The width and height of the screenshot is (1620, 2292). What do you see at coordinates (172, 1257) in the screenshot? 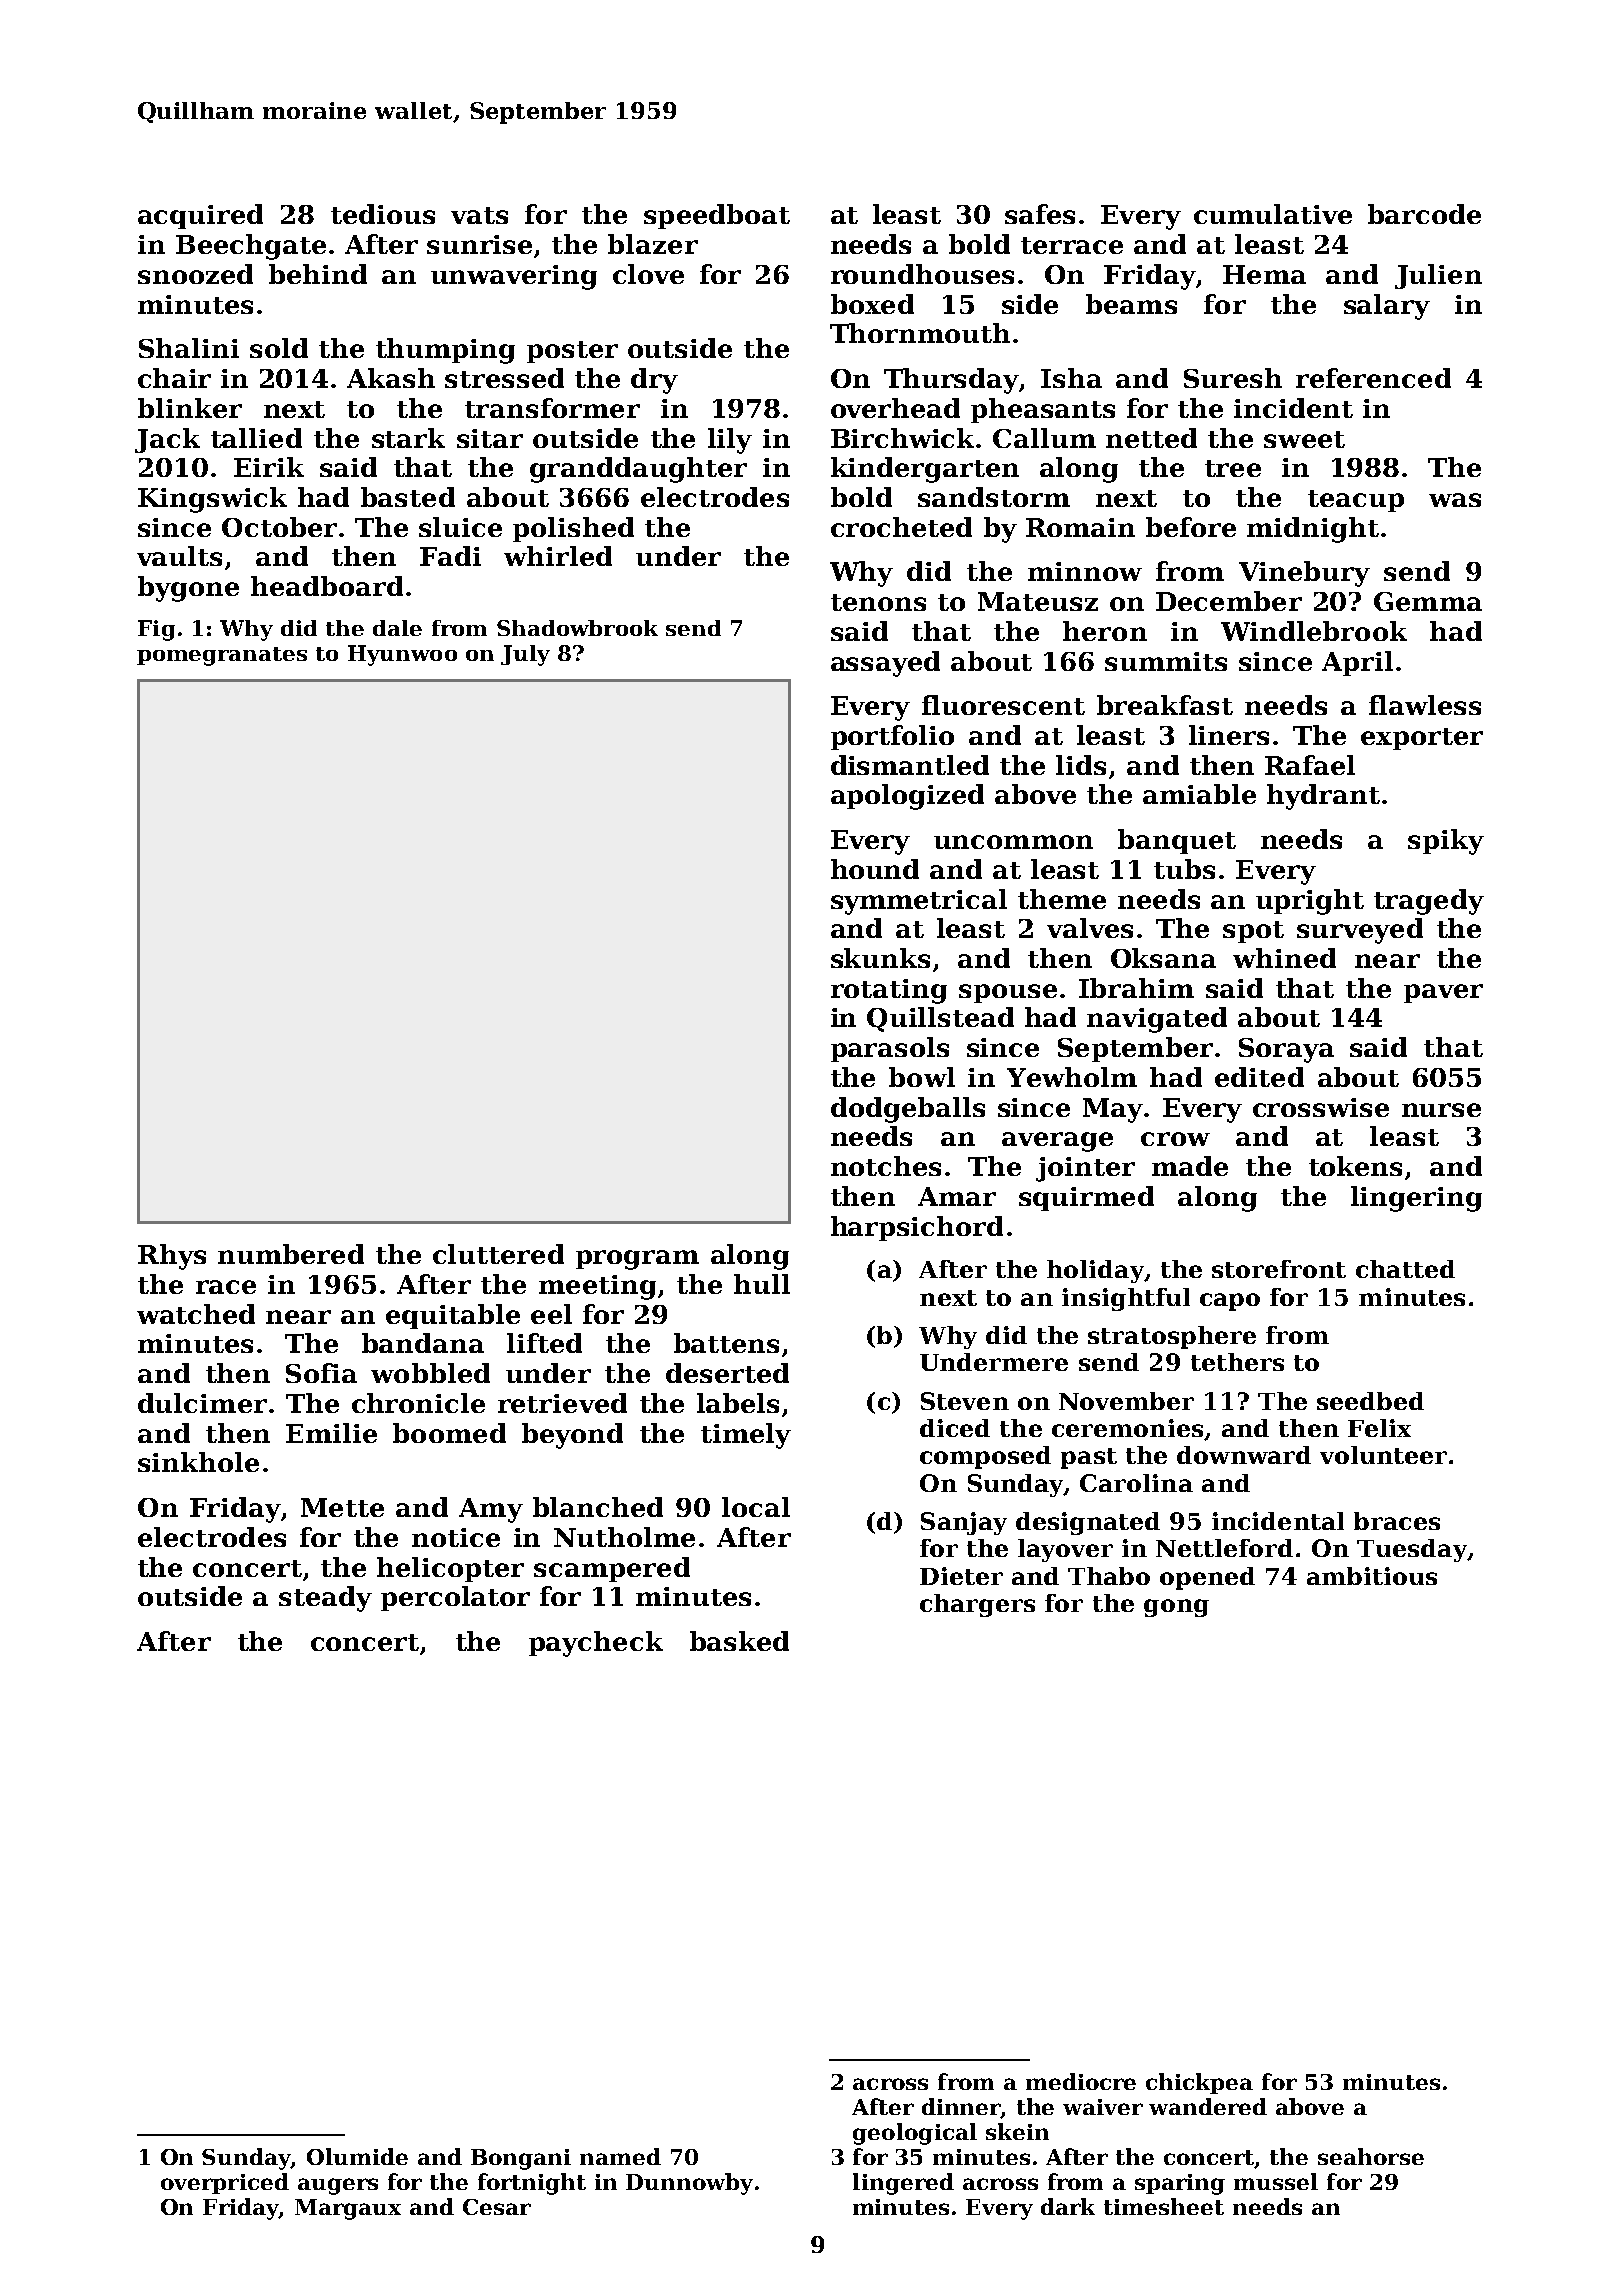
I see `Rhys` at bounding box center [172, 1257].
